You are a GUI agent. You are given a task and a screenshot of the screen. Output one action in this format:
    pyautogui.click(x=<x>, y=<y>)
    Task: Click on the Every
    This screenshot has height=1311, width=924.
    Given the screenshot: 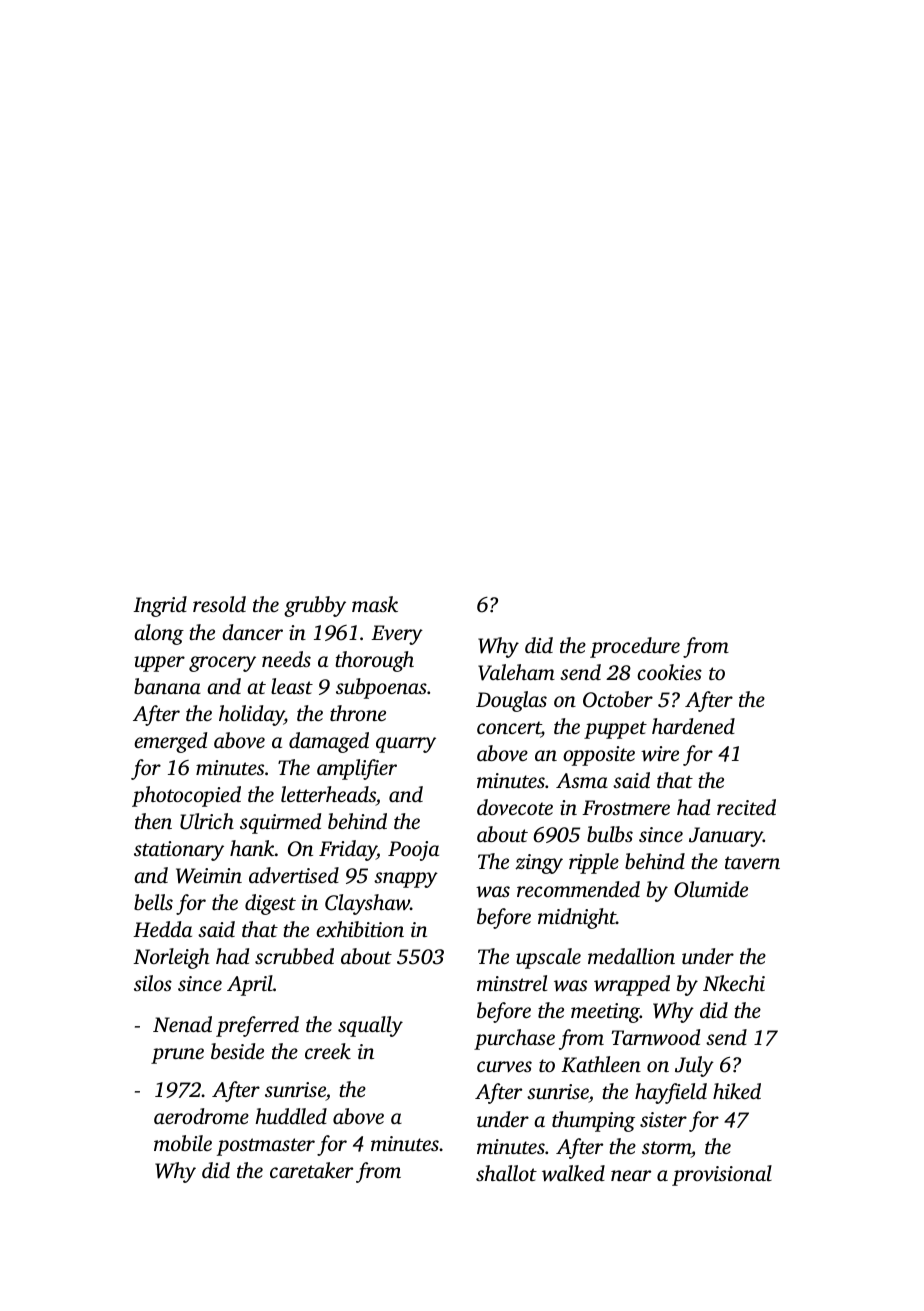 What is the action you would take?
    pyautogui.click(x=397, y=635)
